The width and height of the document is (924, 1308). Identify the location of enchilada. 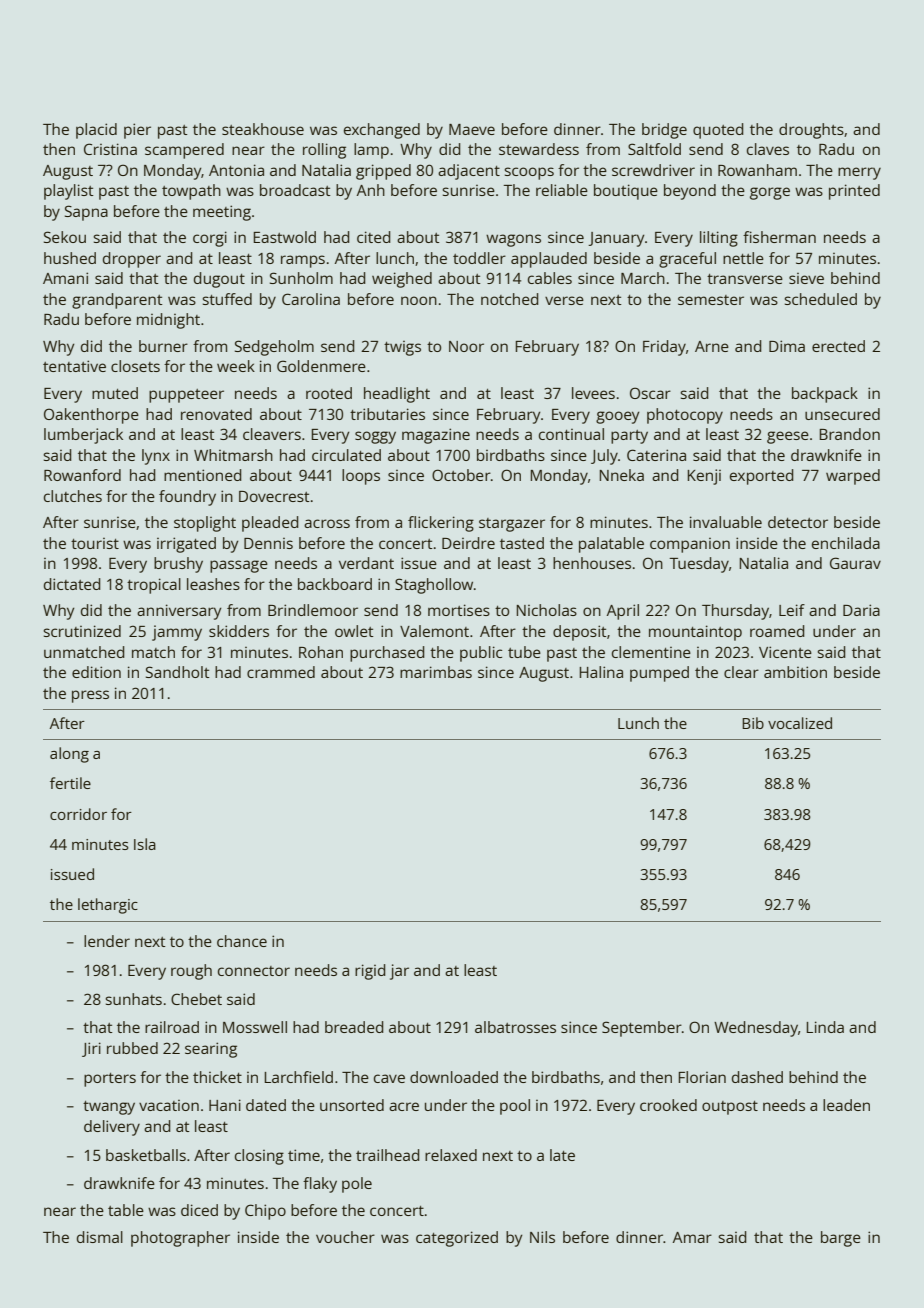
(846, 543).
